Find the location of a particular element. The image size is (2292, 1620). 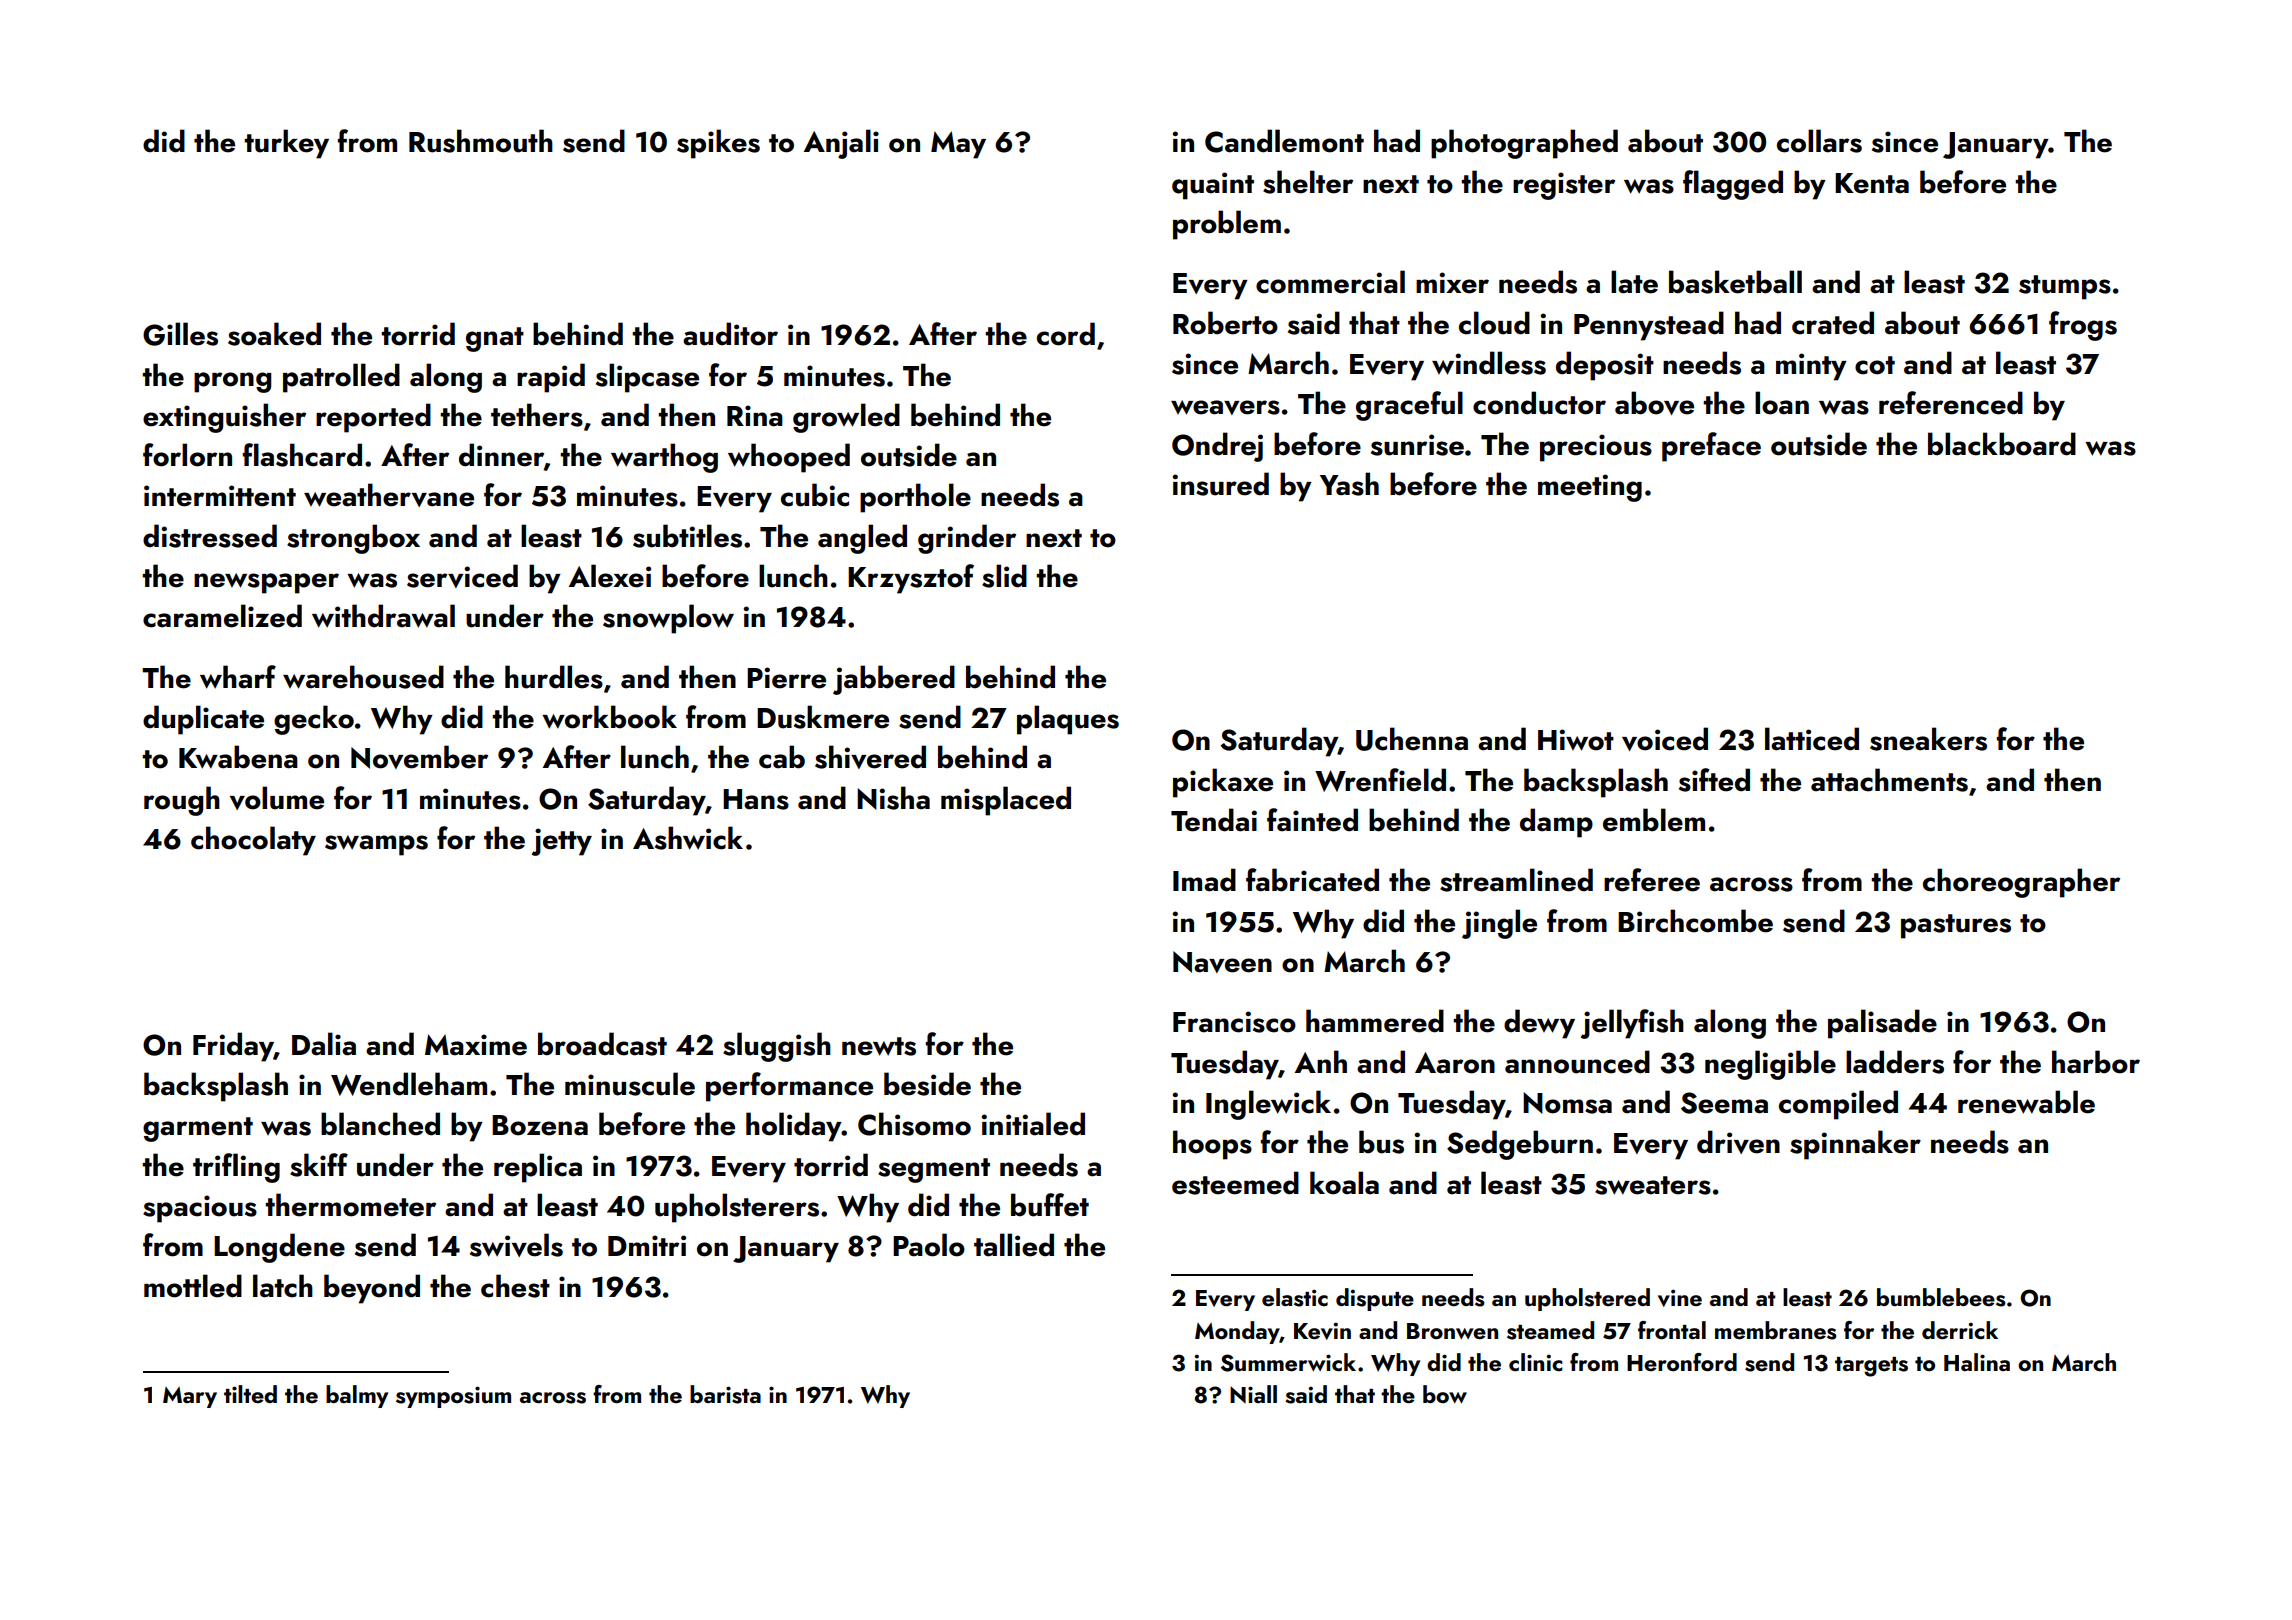

latch is located at coordinates (283, 1286).
